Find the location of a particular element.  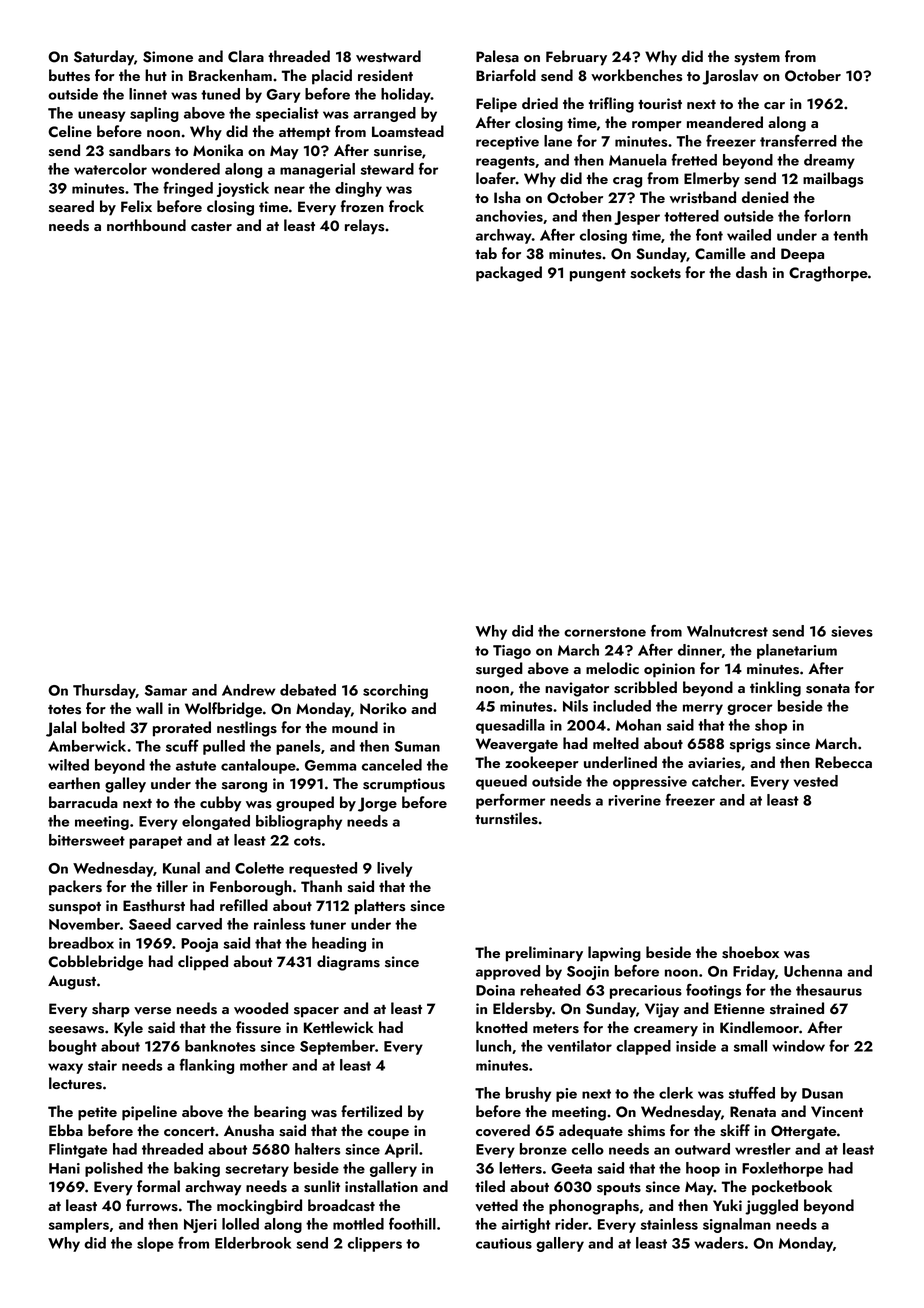

sockets is located at coordinates (655, 272).
